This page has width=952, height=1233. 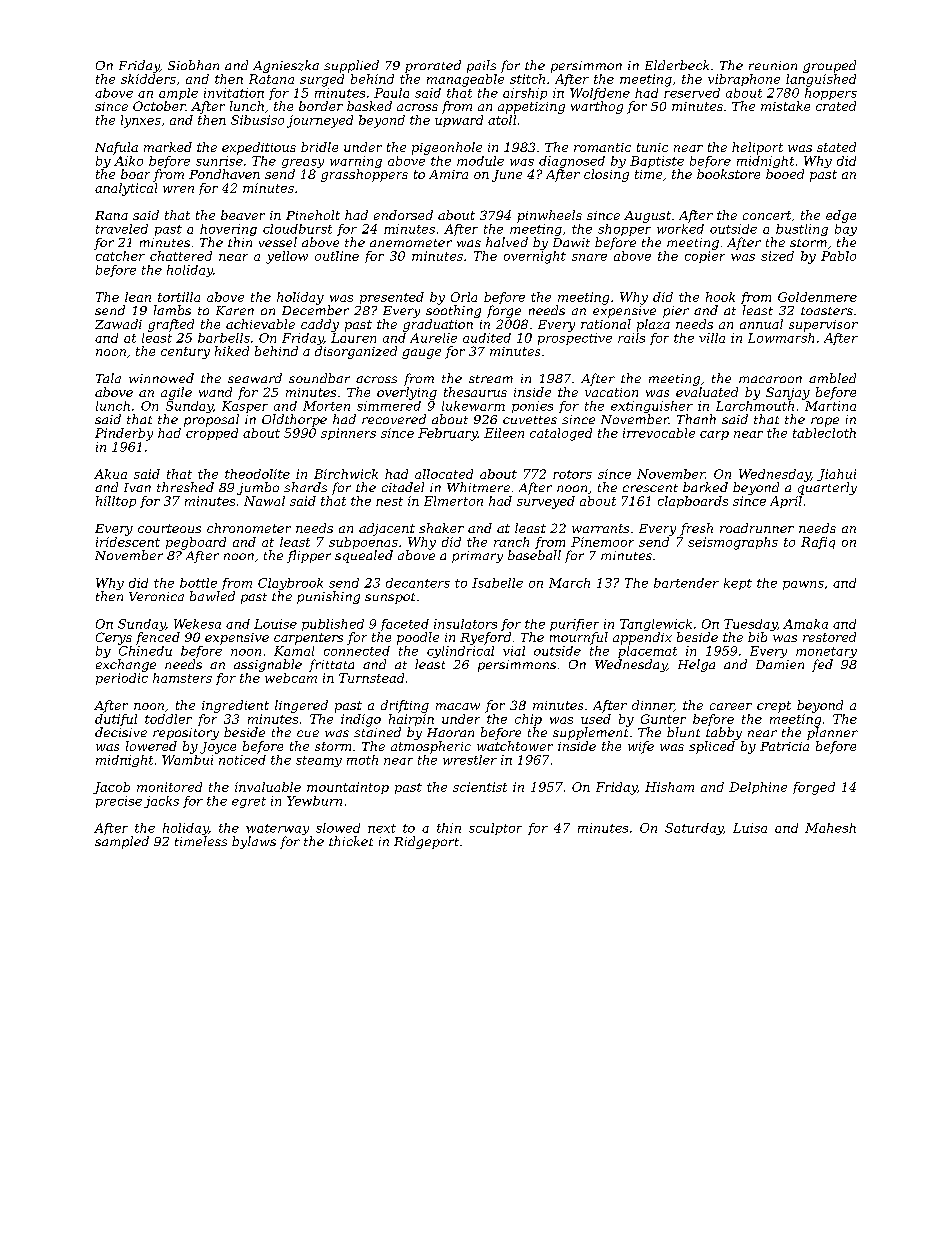 What do you see at coordinates (116, 502) in the page?
I see `hilltop` at bounding box center [116, 502].
